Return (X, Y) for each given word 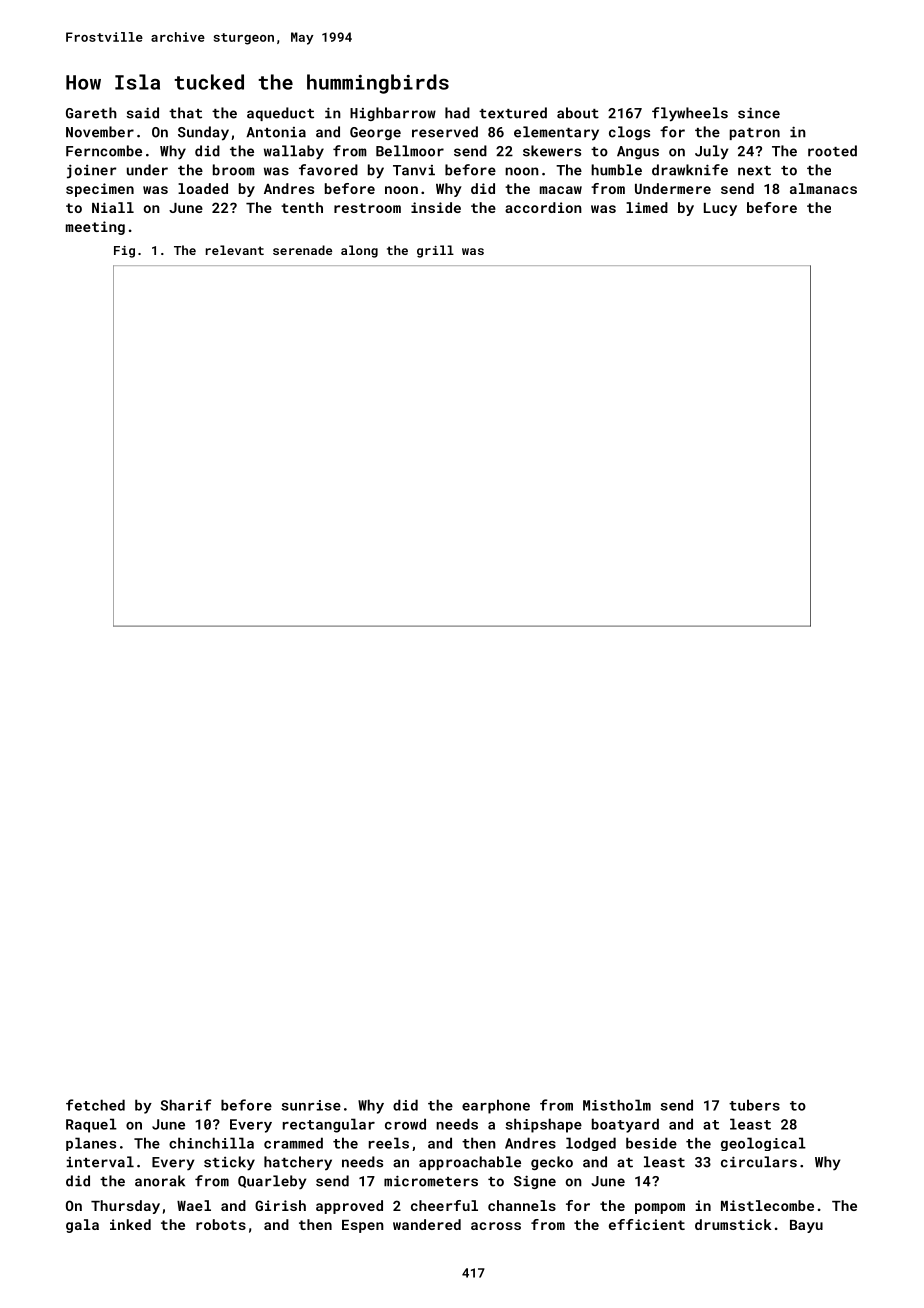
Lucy (720, 209)
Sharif (186, 1105)
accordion (543, 207)
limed (647, 207)
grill (435, 251)
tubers (754, 1105)
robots (221, 1224)
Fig (124, 252)
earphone (496, 1106)
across (496, 1226)
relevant (235, 250)
